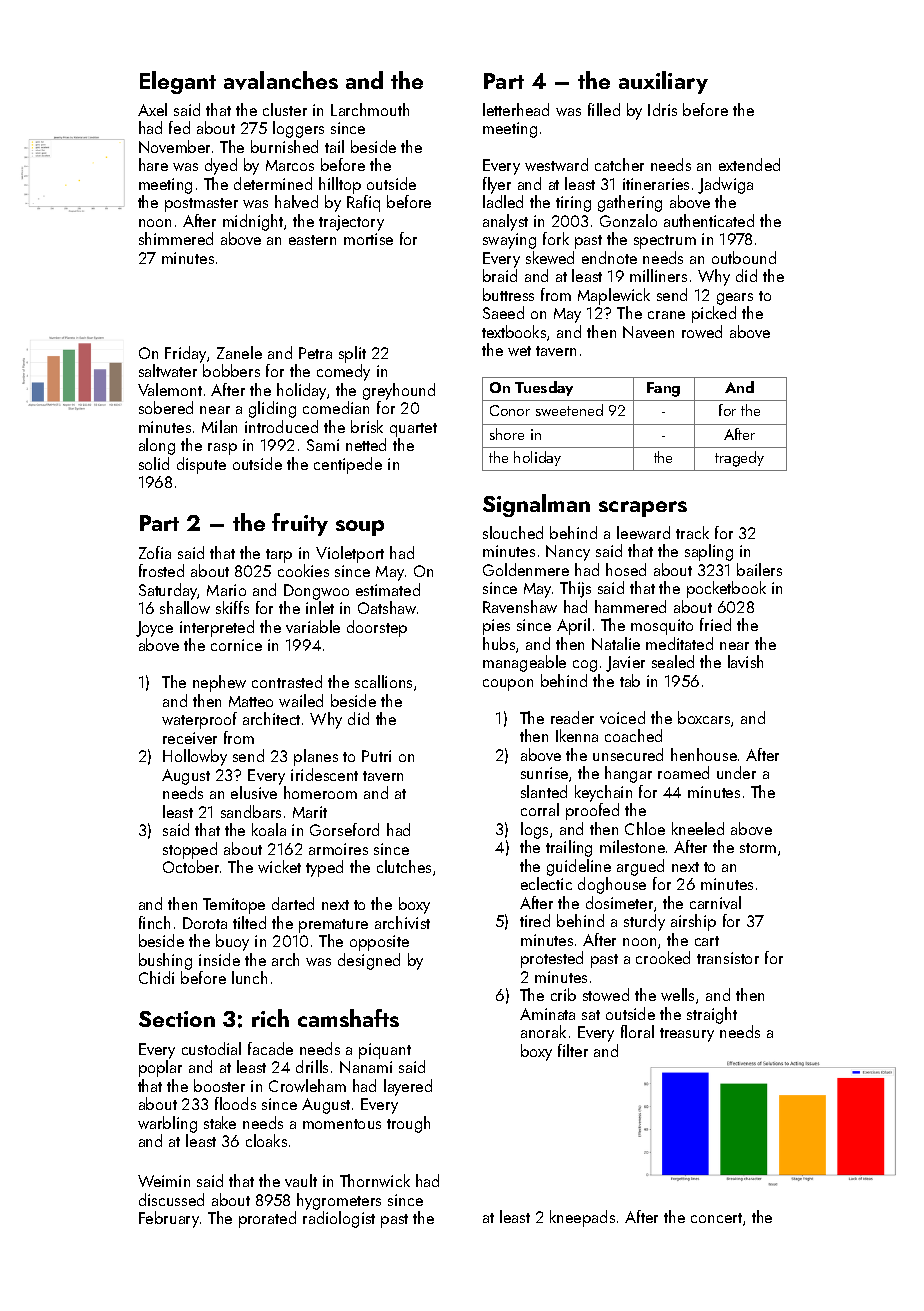  I want to click on letterhead, so click(516, 109).
